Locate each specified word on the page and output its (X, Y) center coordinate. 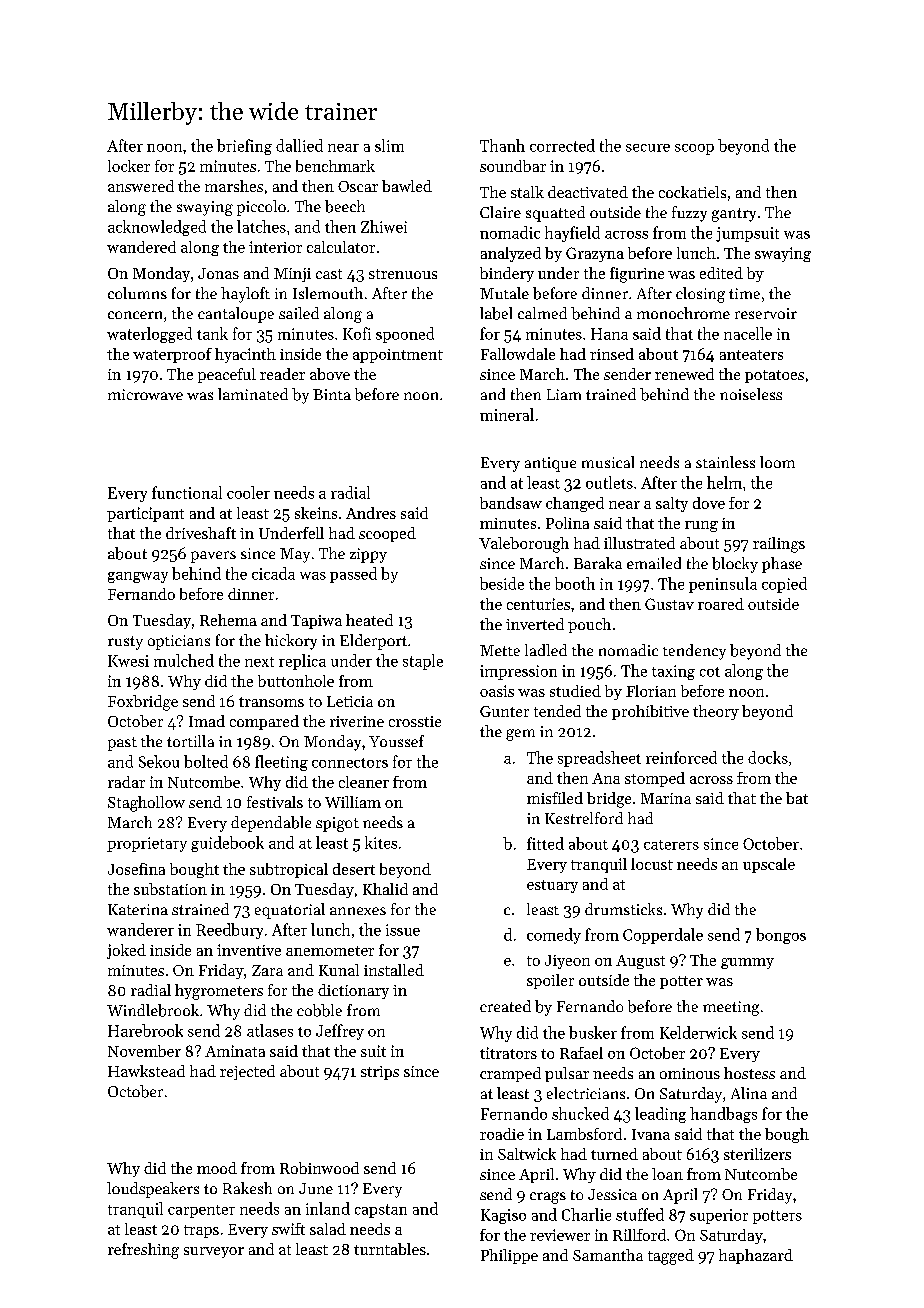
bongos (781, 936)
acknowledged (157, 228)
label (496, 313)
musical (608, 462)
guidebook (227, 844)
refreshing (143, 1251)
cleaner (364, 782)
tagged (671, 1257)
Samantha (608, 1255)
